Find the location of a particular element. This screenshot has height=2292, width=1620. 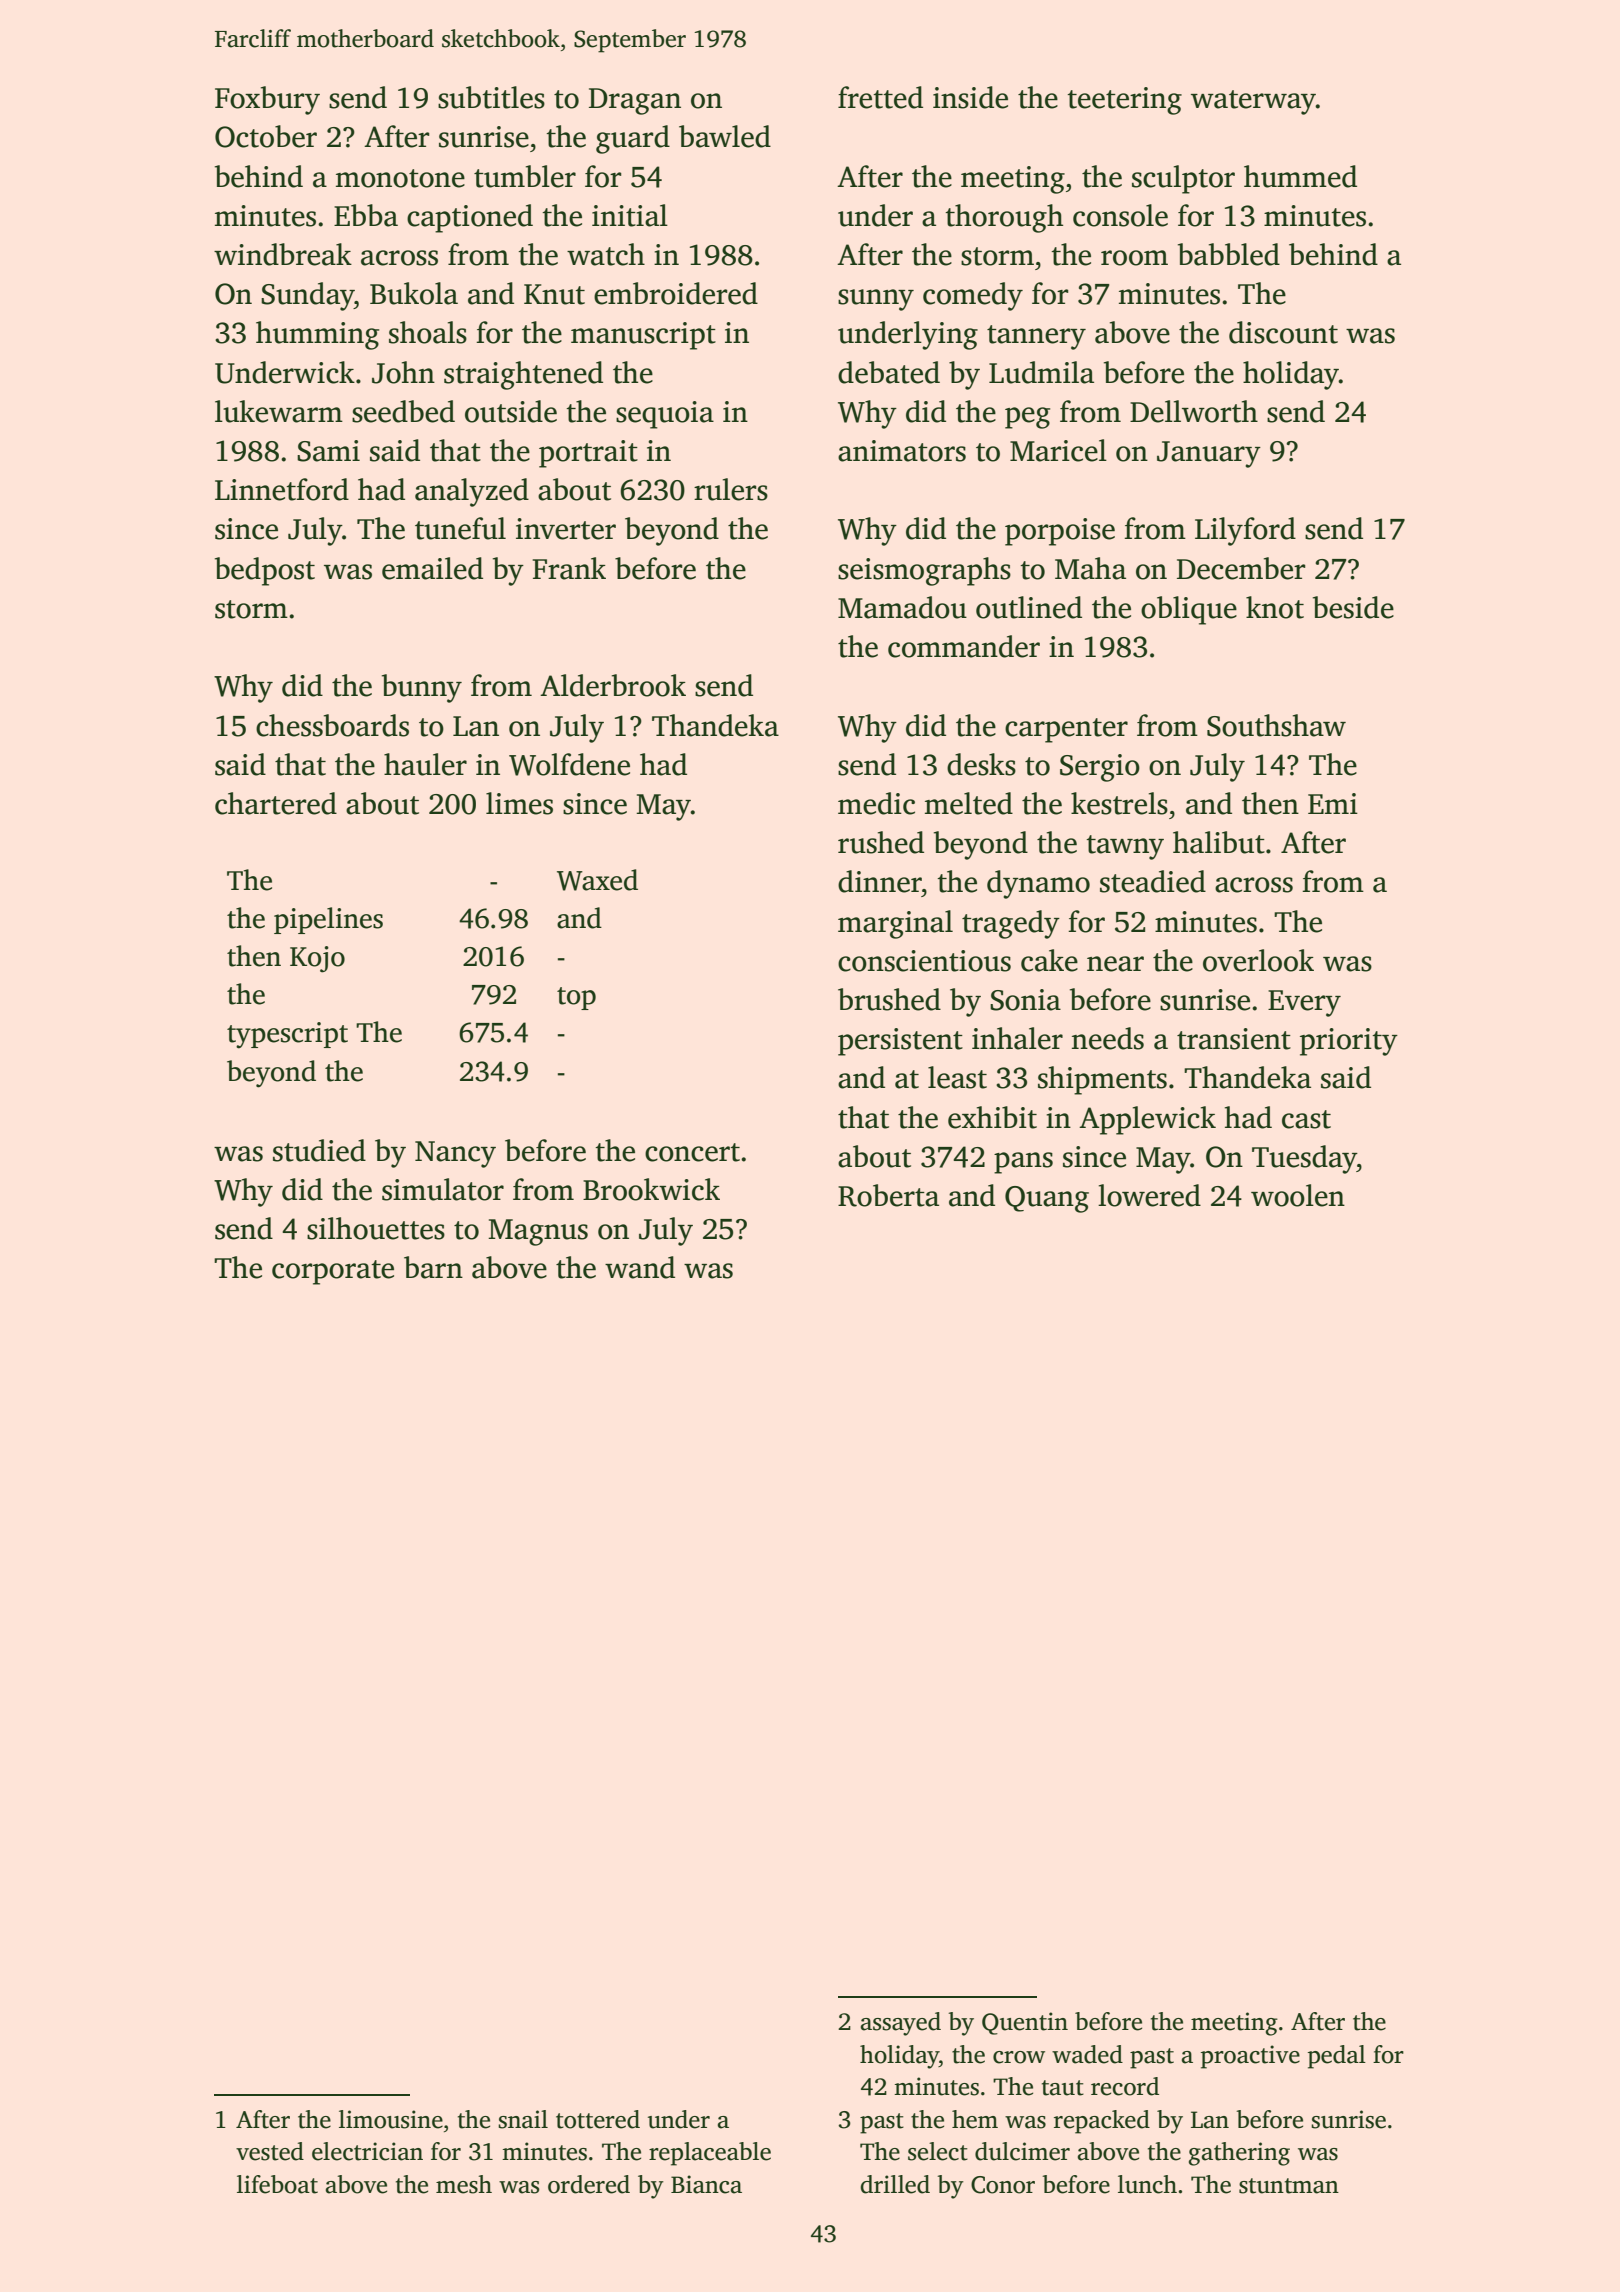

woolen is located at coordinates (1298, 1195).
